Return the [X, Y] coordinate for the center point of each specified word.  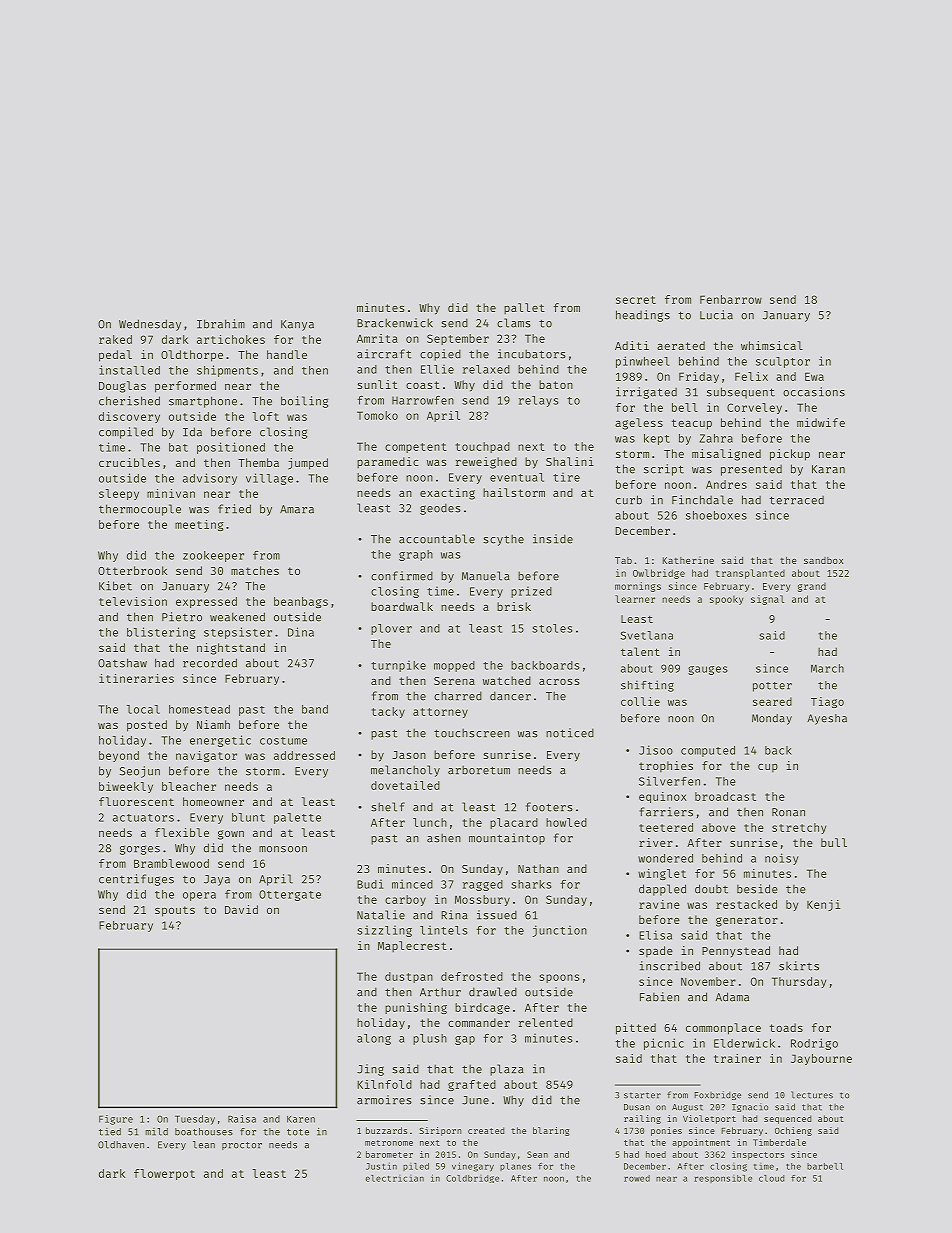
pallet [524, 309]
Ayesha [827, 719]
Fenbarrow [731, 299]
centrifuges [136, 880]
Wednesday [150, 325]
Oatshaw [122, 663]
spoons [559, 978]
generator [747, 921]
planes [515, 1167]
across [559, 682]
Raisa [242, 1119]
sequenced [787, 1119]
